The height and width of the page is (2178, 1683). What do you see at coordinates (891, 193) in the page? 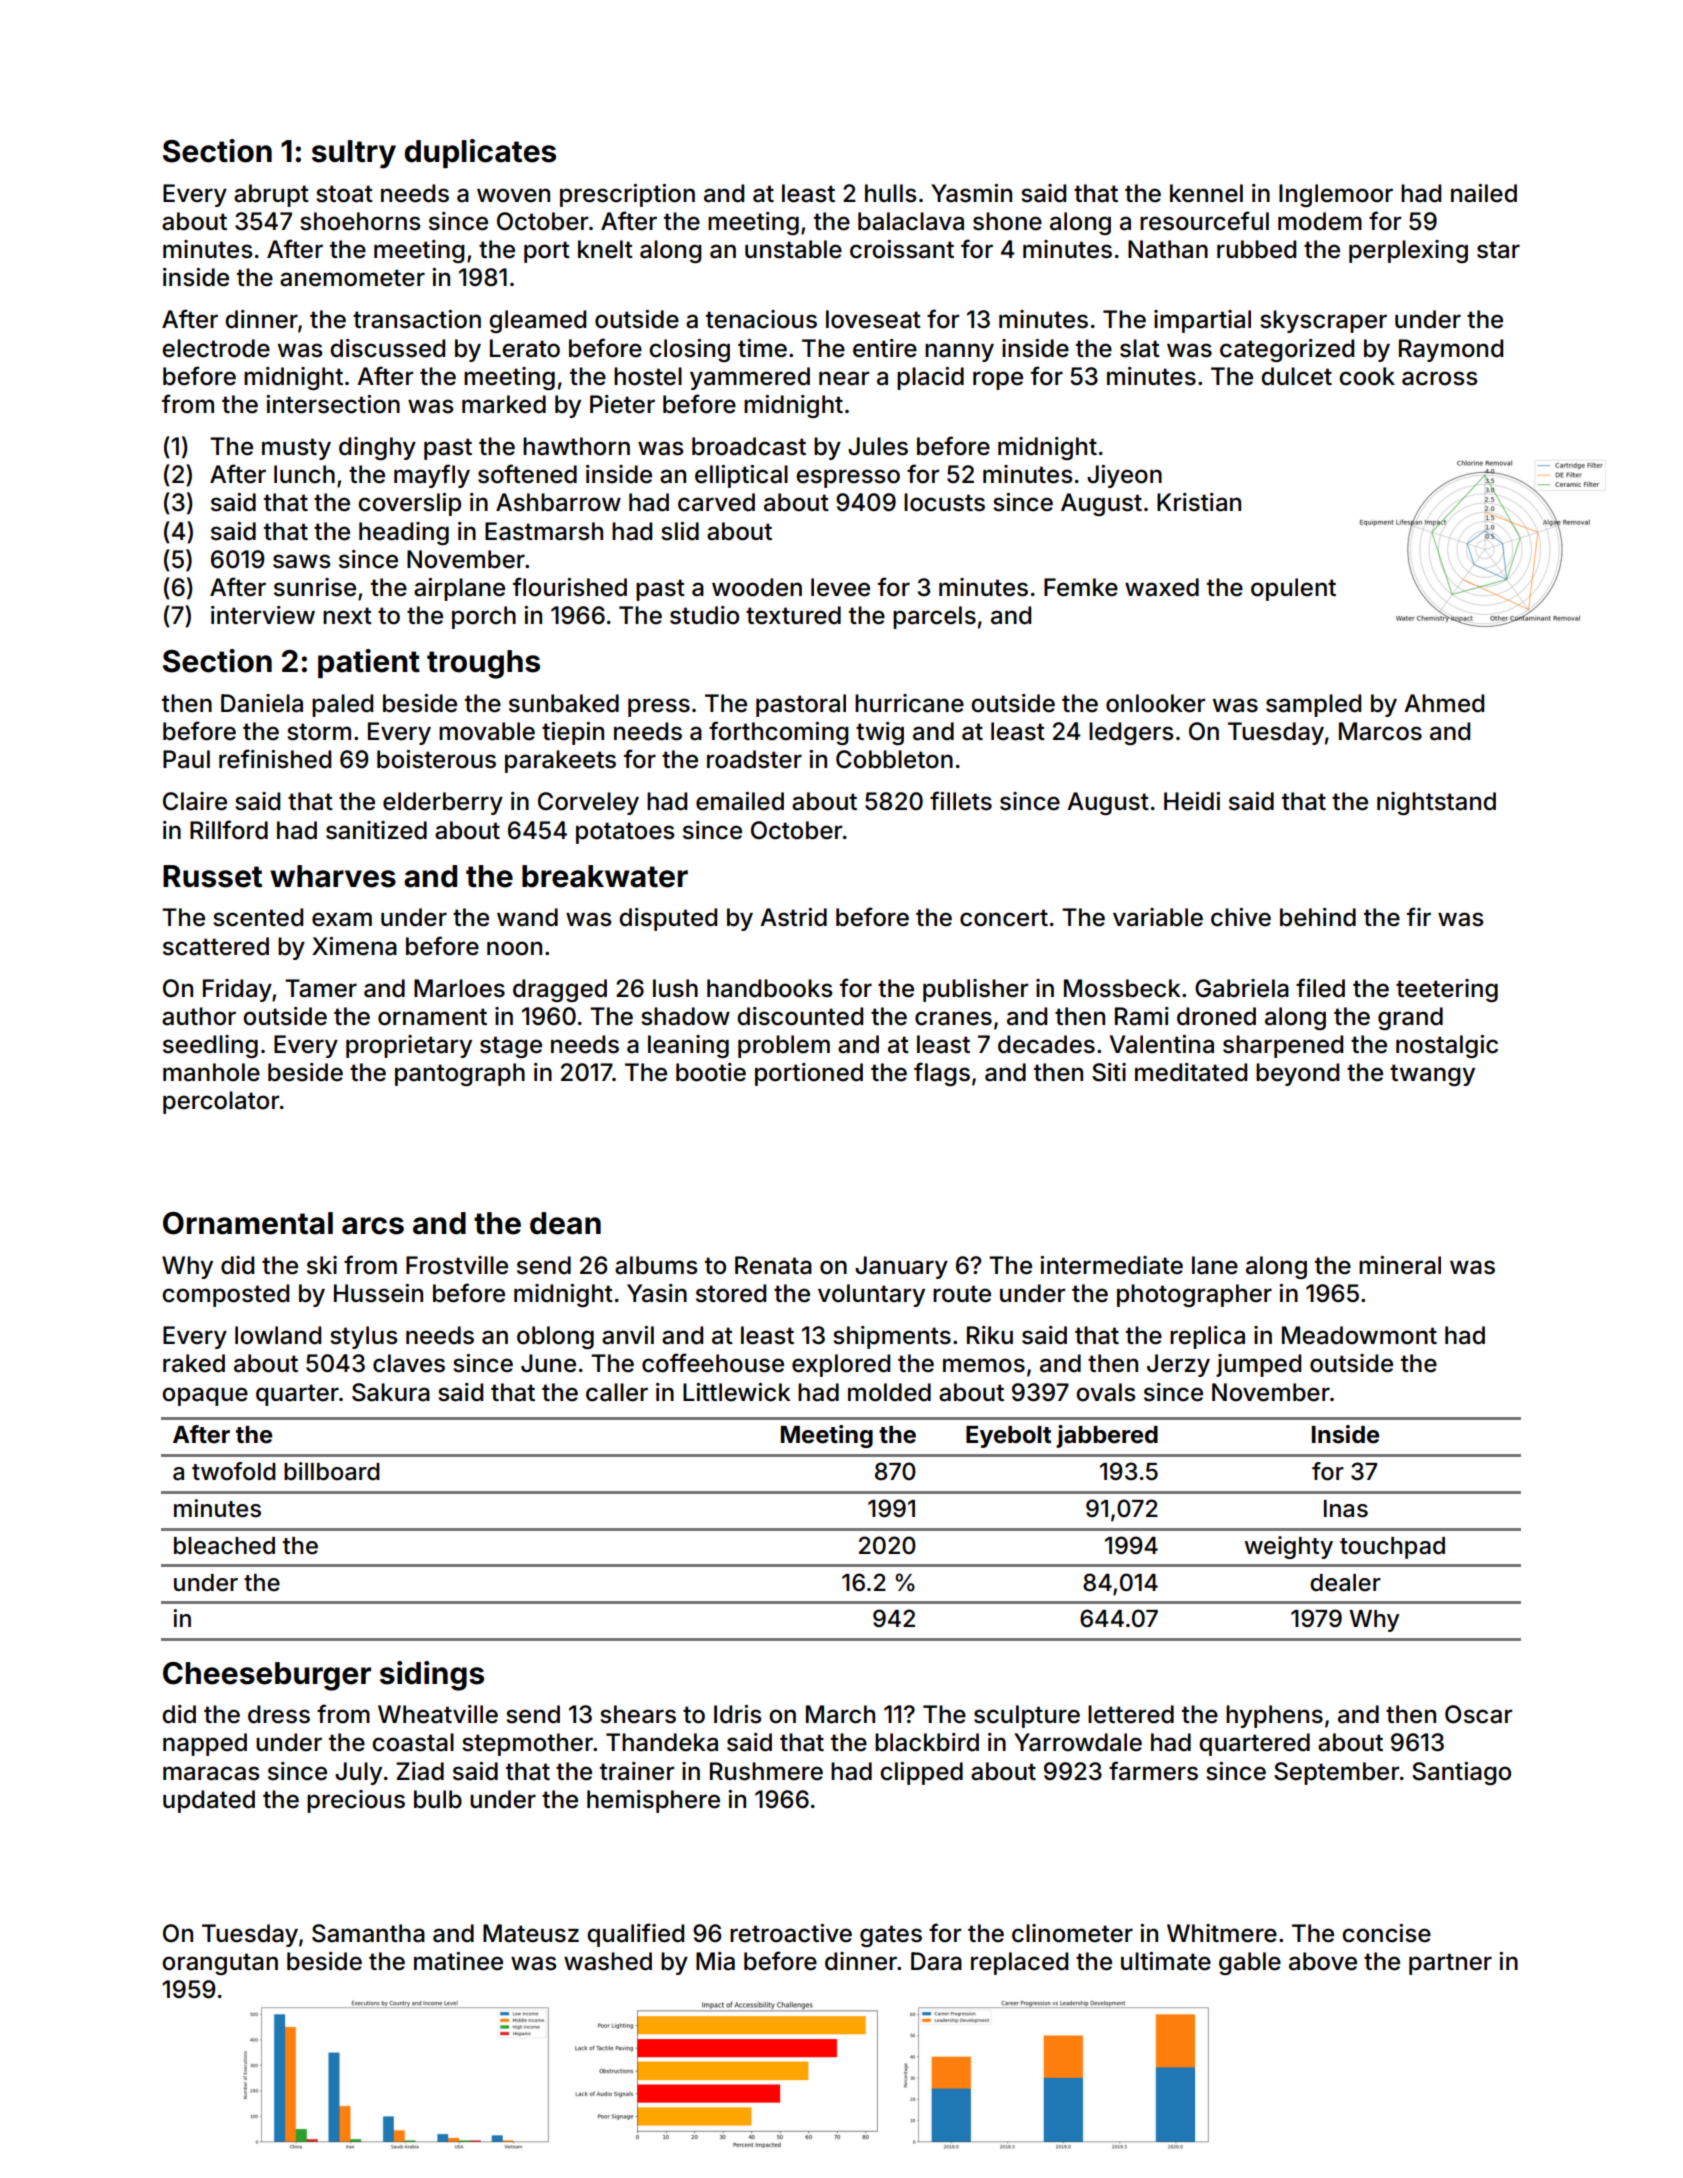
I see `hulls` at bounding box center [891, 193].
